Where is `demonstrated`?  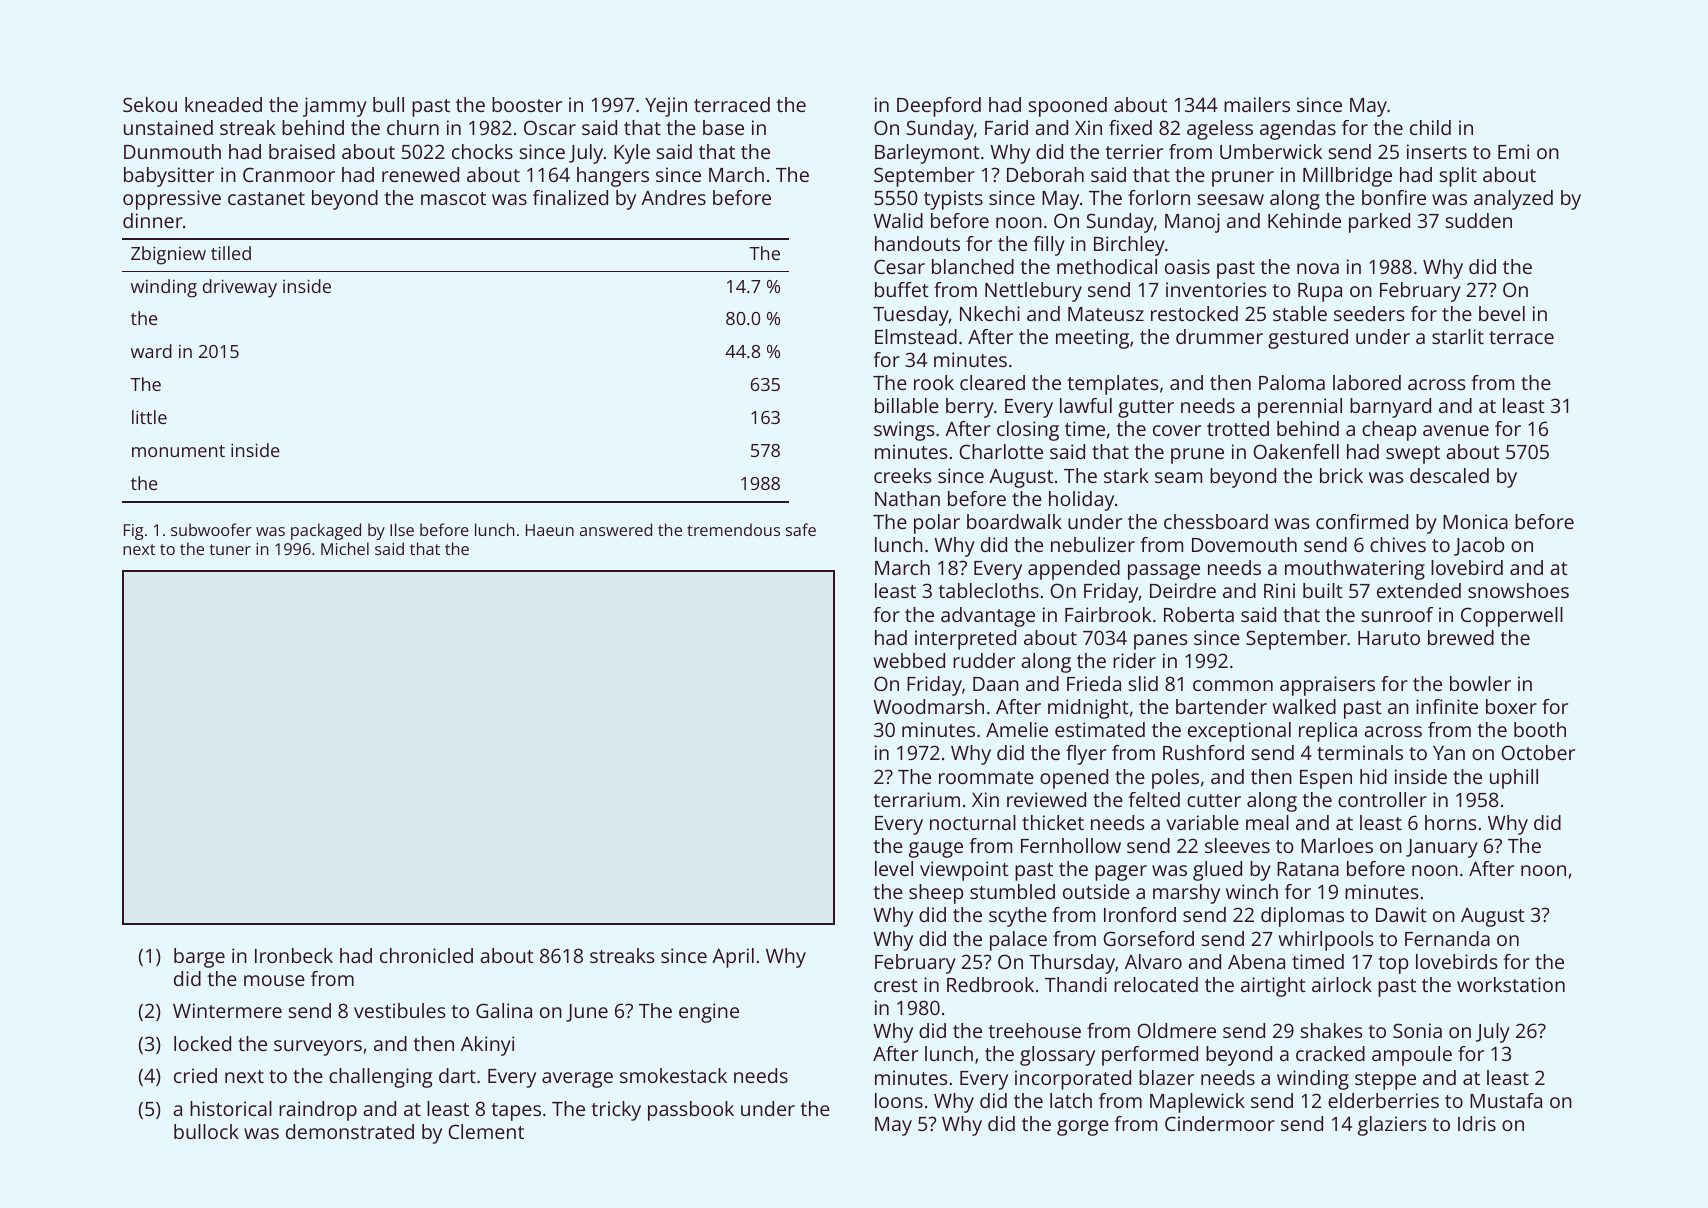 demonstrated is located at coordinates (350, 1131).
